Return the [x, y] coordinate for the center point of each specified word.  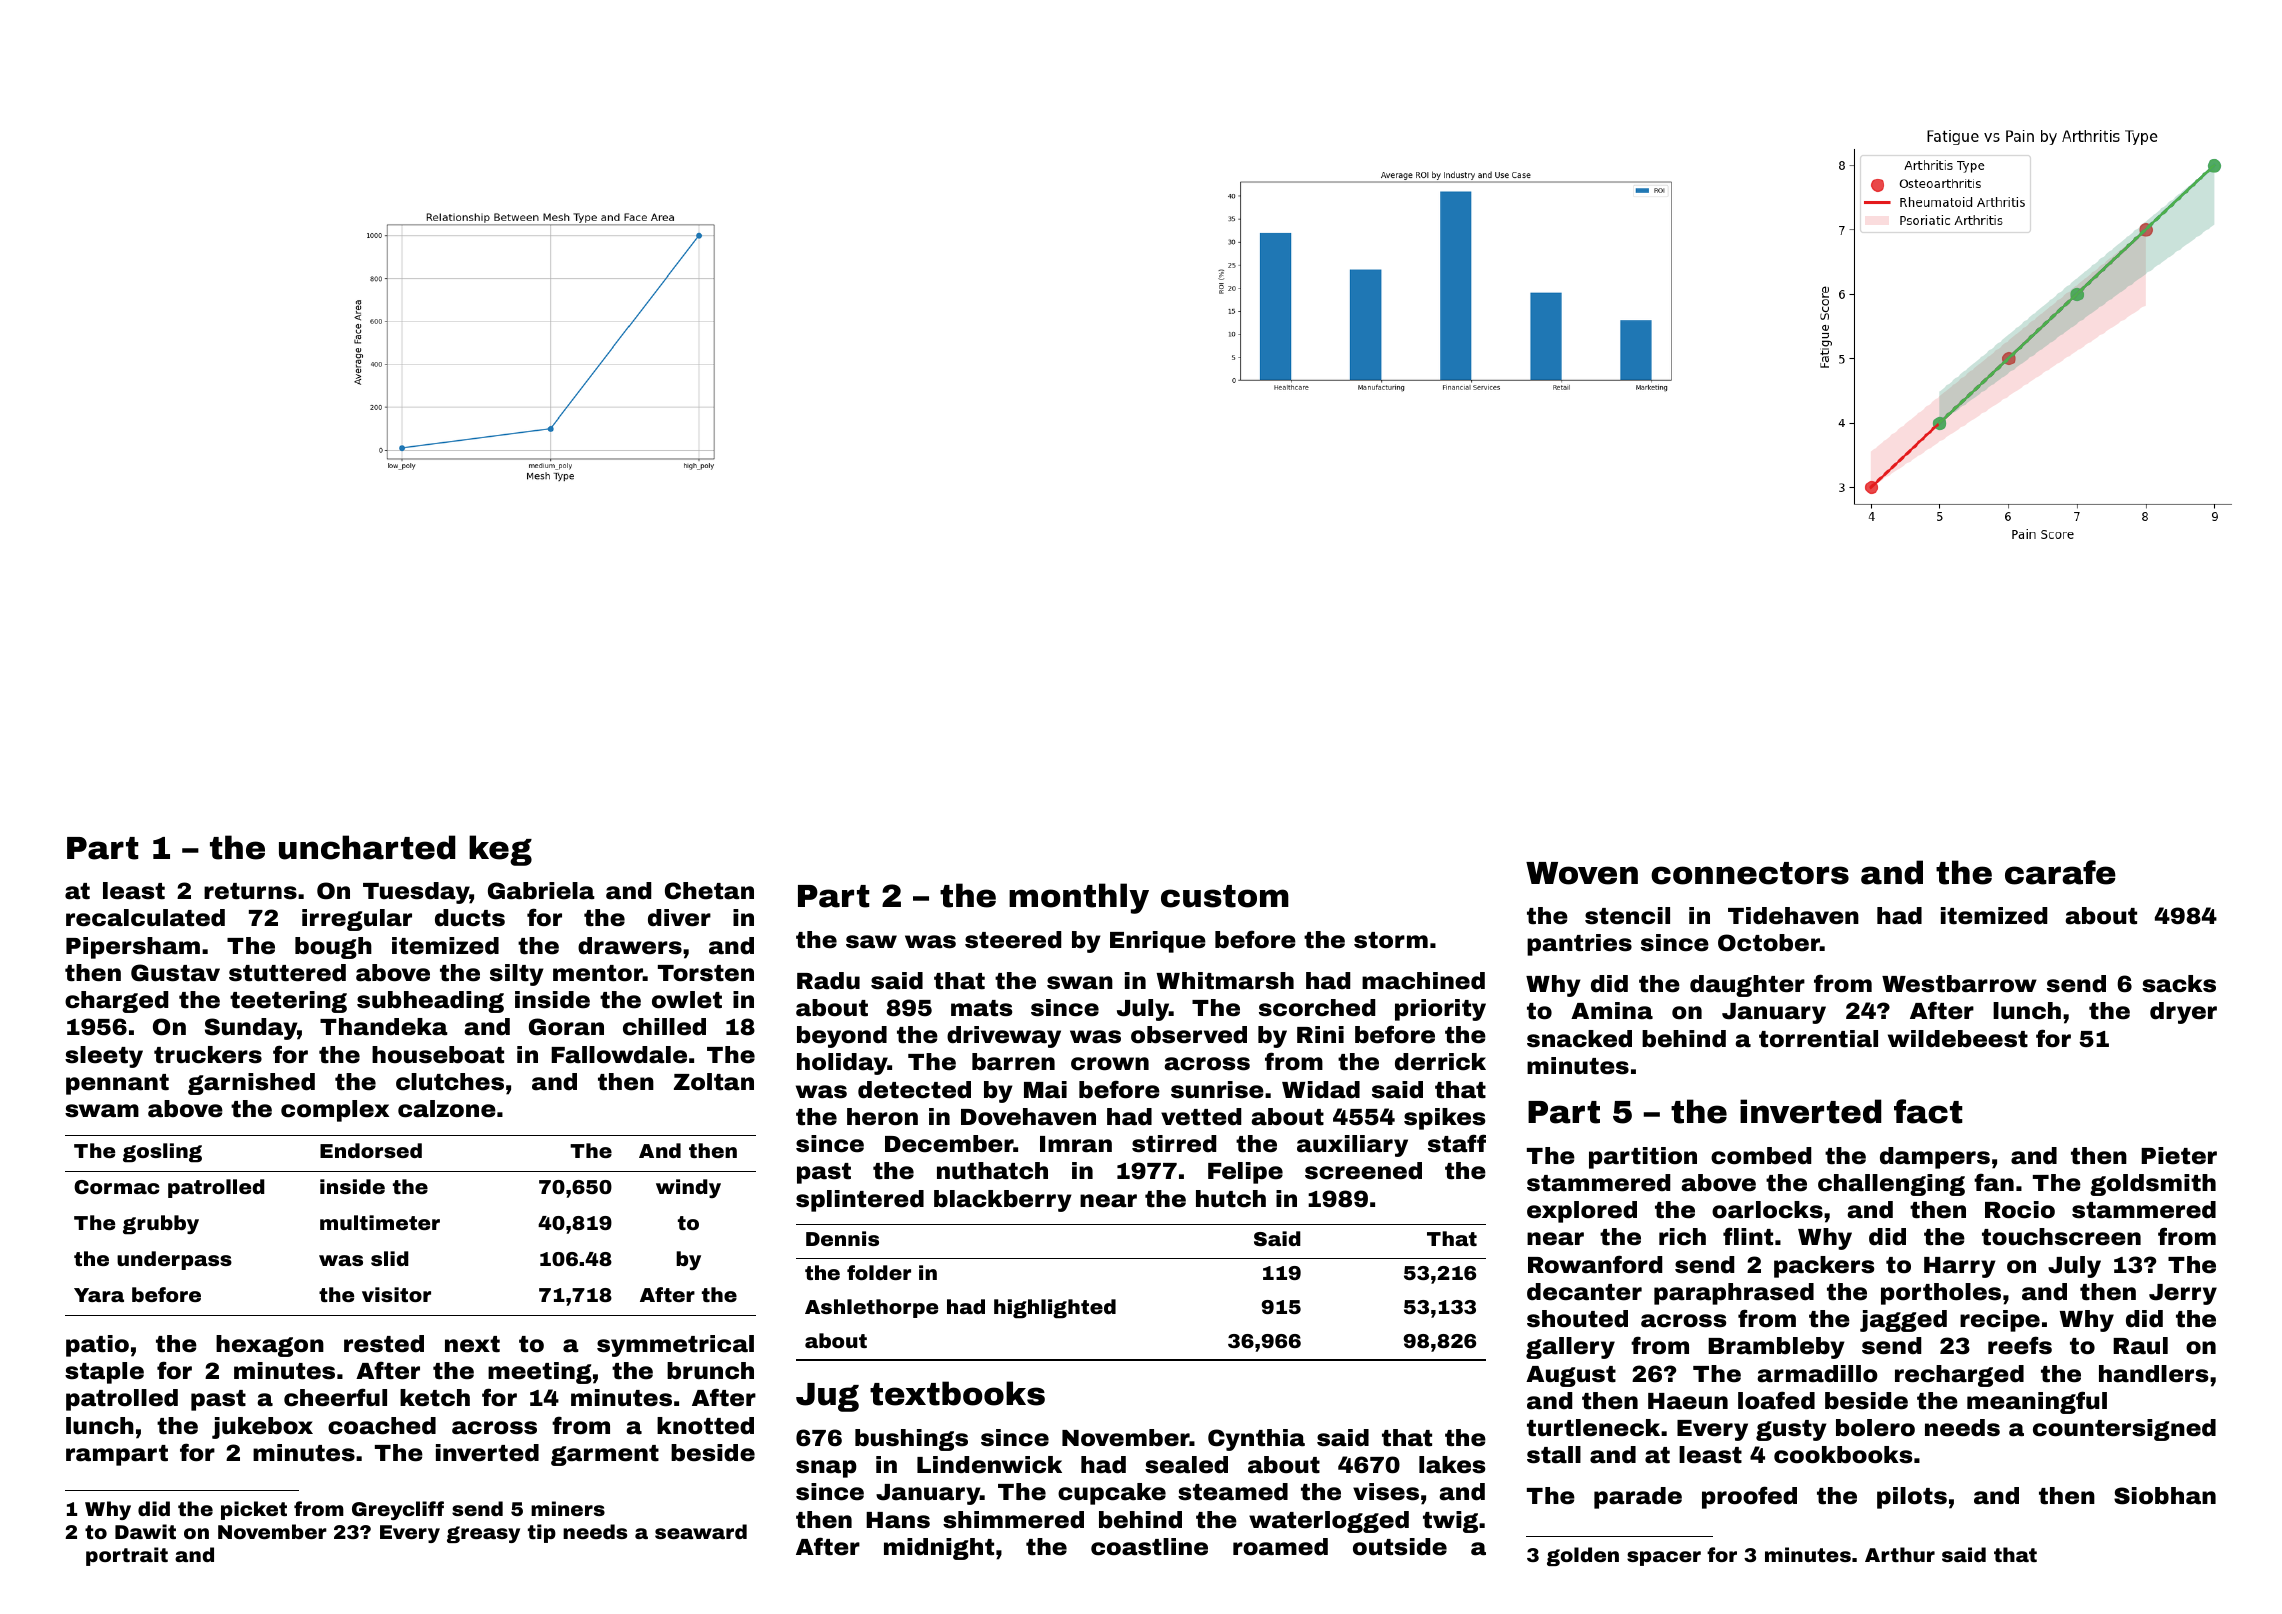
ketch [435, 1398]
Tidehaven [1793, 916]
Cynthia [1256, 1440]
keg [500, 850]
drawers [630, 946]
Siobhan [2165, 1496]
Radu [828, 981]
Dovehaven [1028, 1117]
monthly [1079, 898]
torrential [1818, 1039]
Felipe [1245, 1173]
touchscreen [2061, 1237]
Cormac [117, 1187]
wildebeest [1958, 1039]
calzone [447, 1109]
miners [568, 1508]
